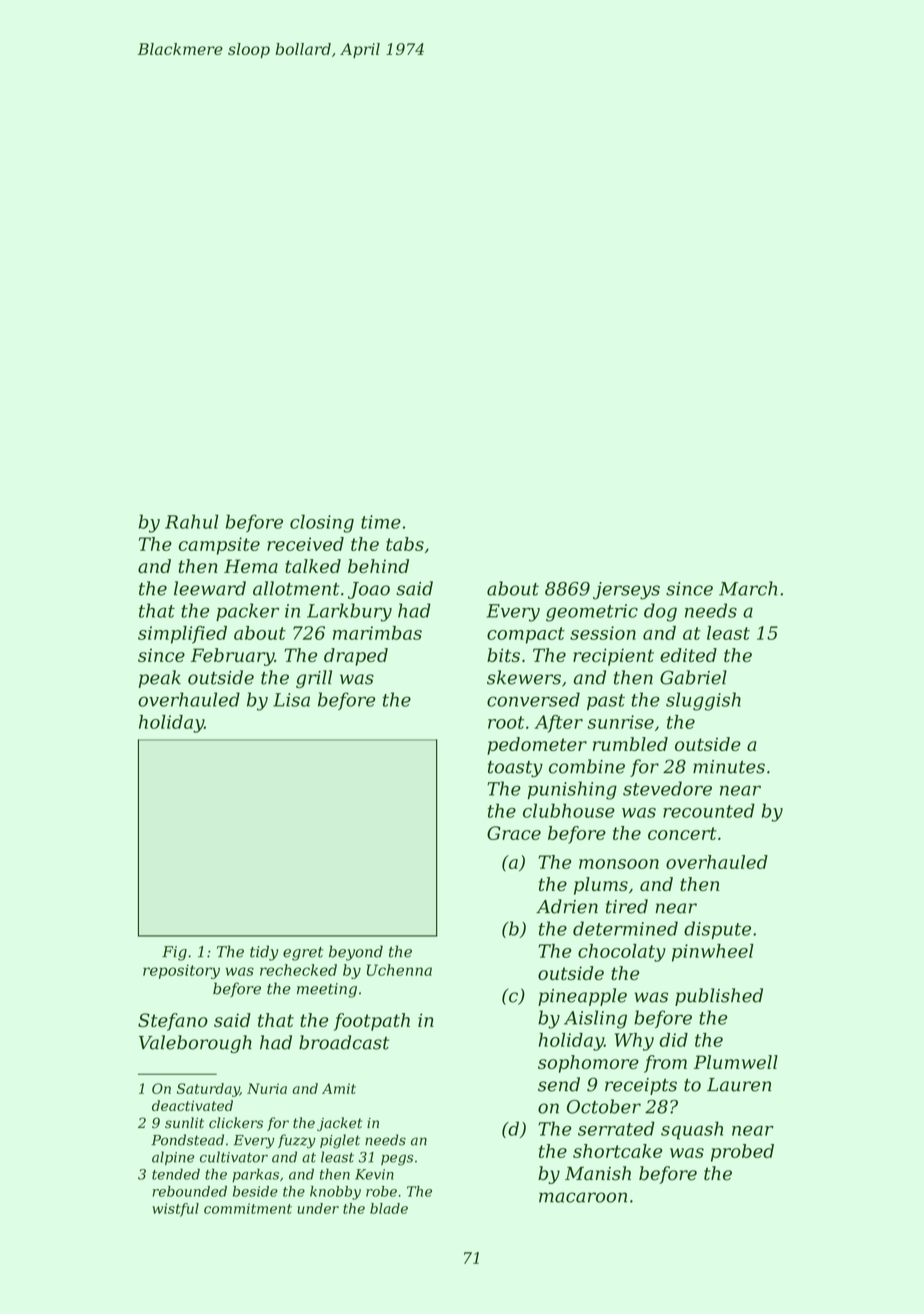 This page has width=924, height=1314. What do you see at coordinates (372, 1022) in the page?
I see `footpath` at bounding box center [372, 1022].
